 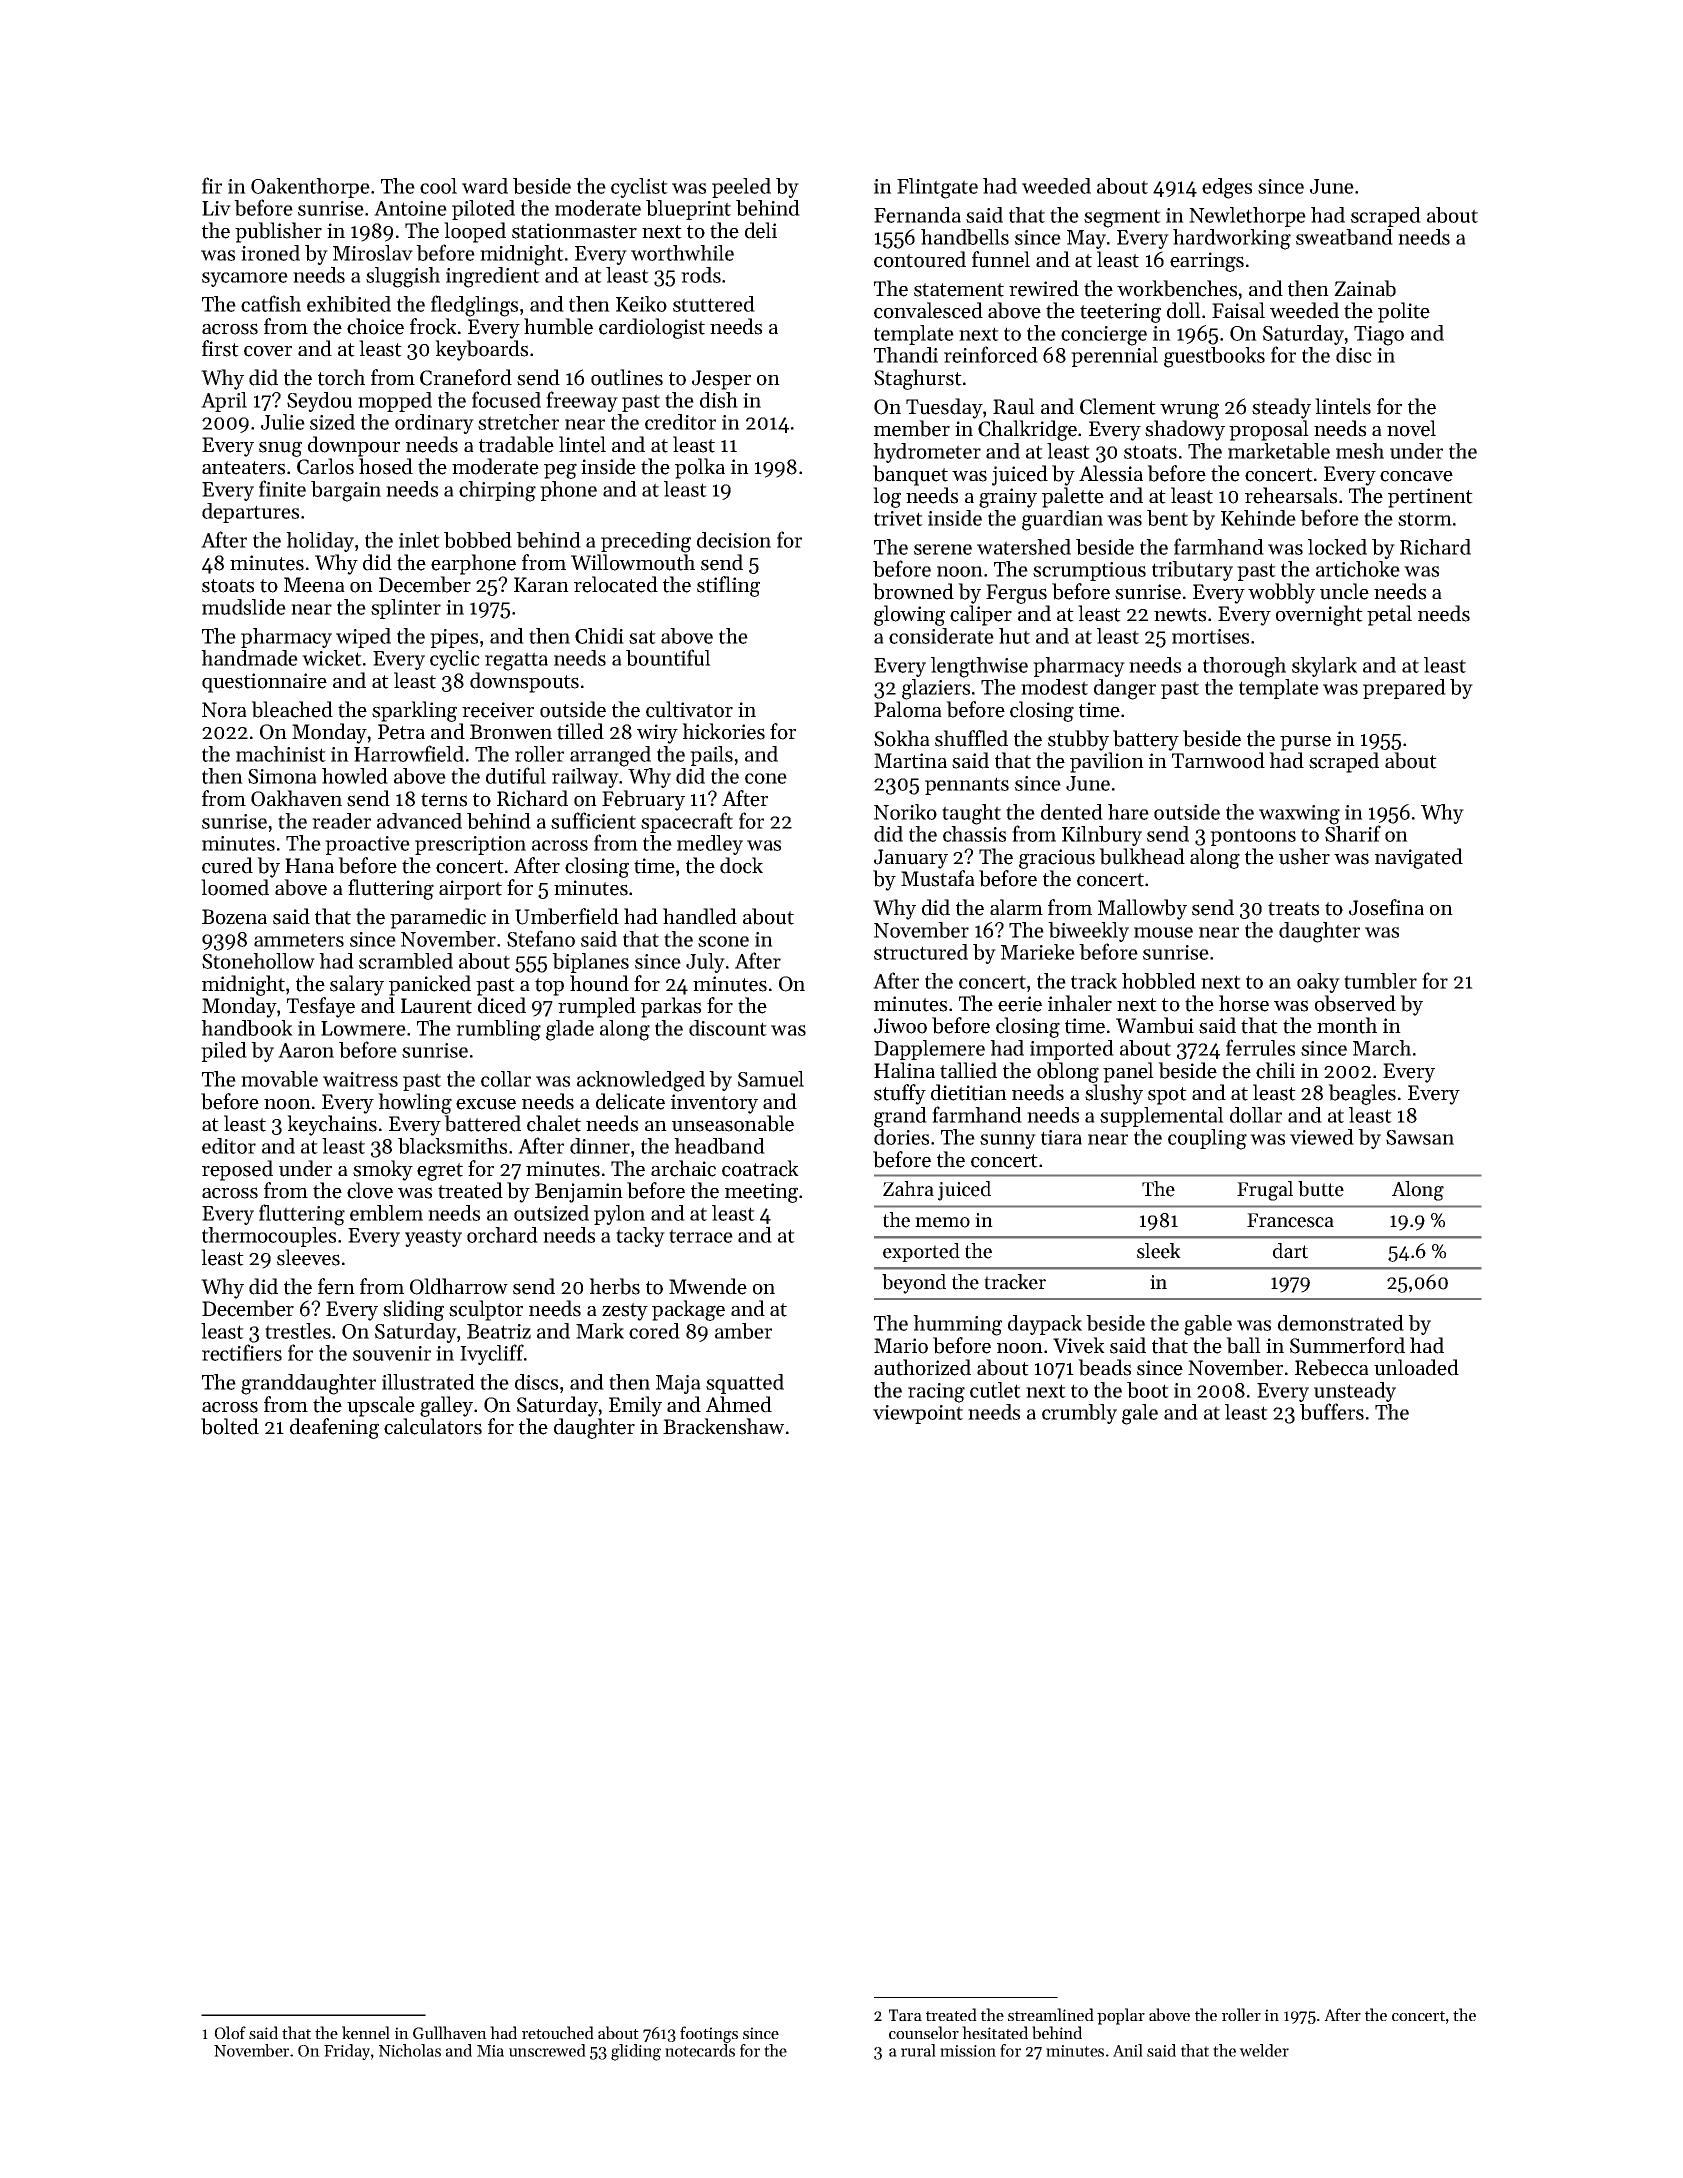 I want to click on Olof, so click(x=230, y=2032).
